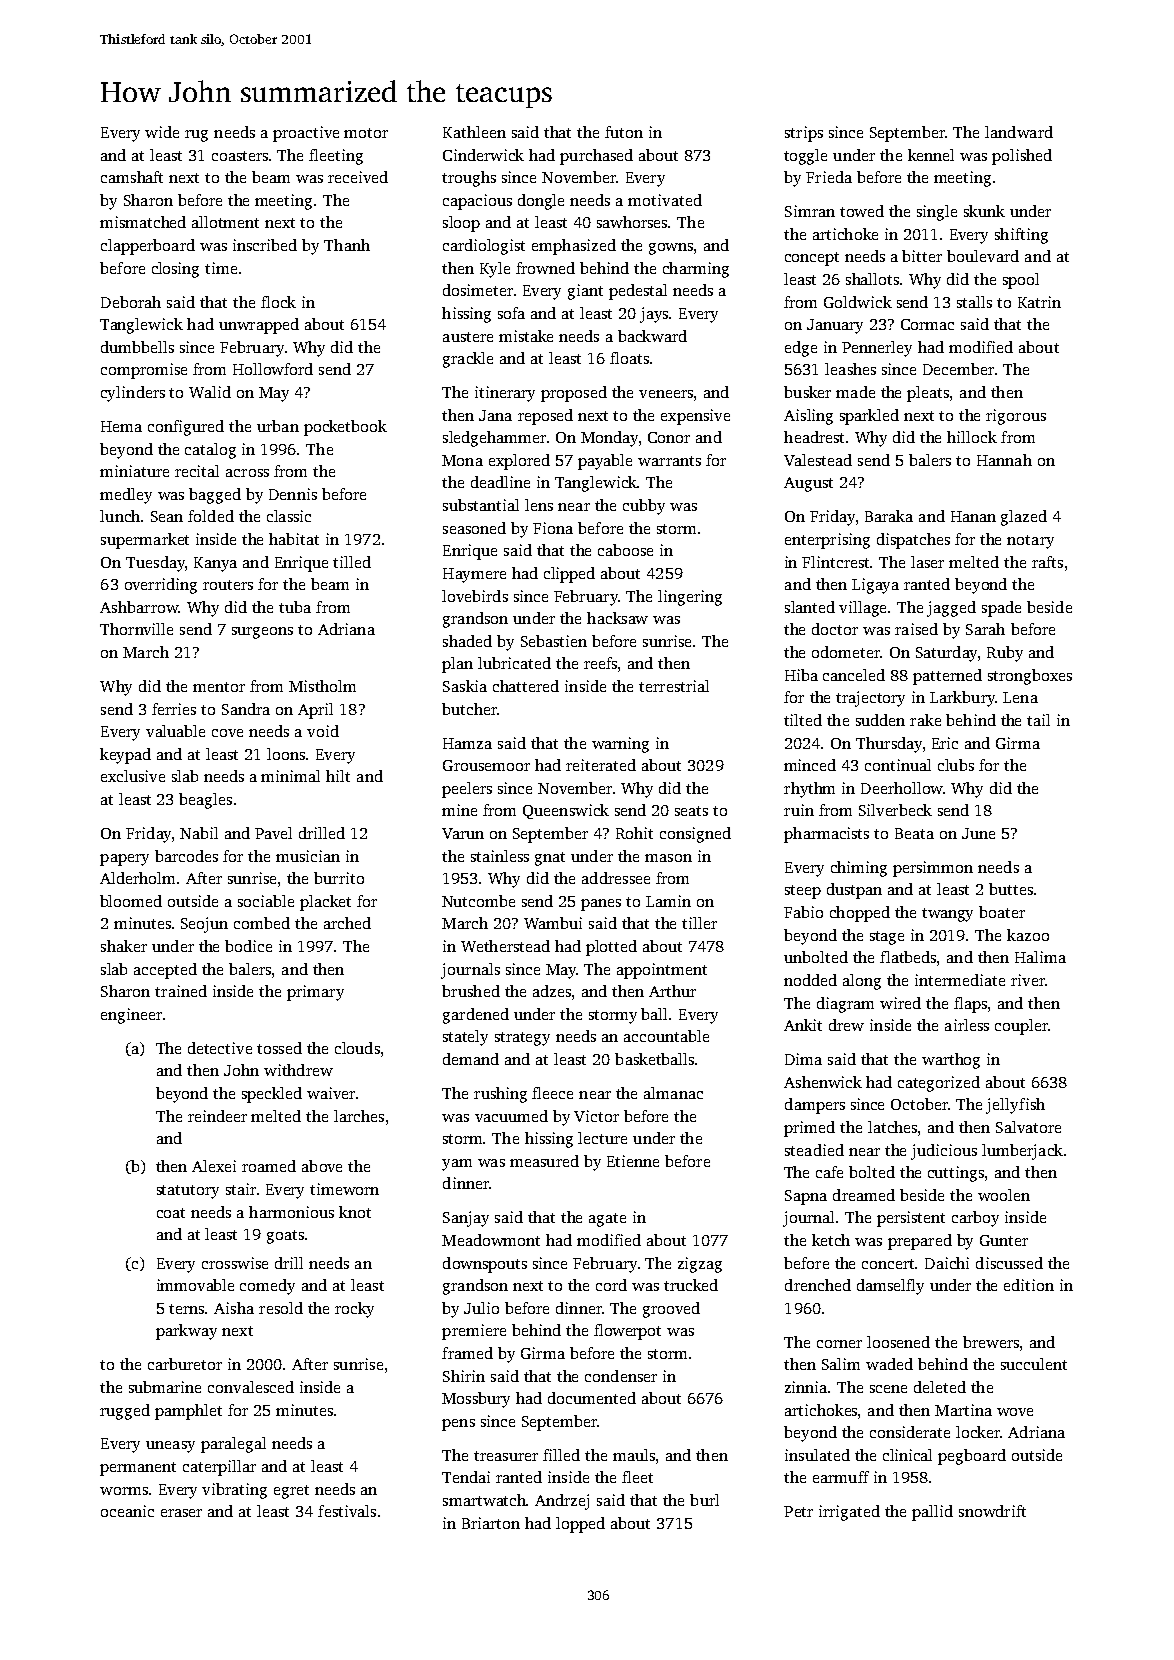 This screenshot has height=1660, width=1174. What do you see at coordinates (888, 1389) in the screenshot?
I see `scene` at bounding box center [888, 1389].
